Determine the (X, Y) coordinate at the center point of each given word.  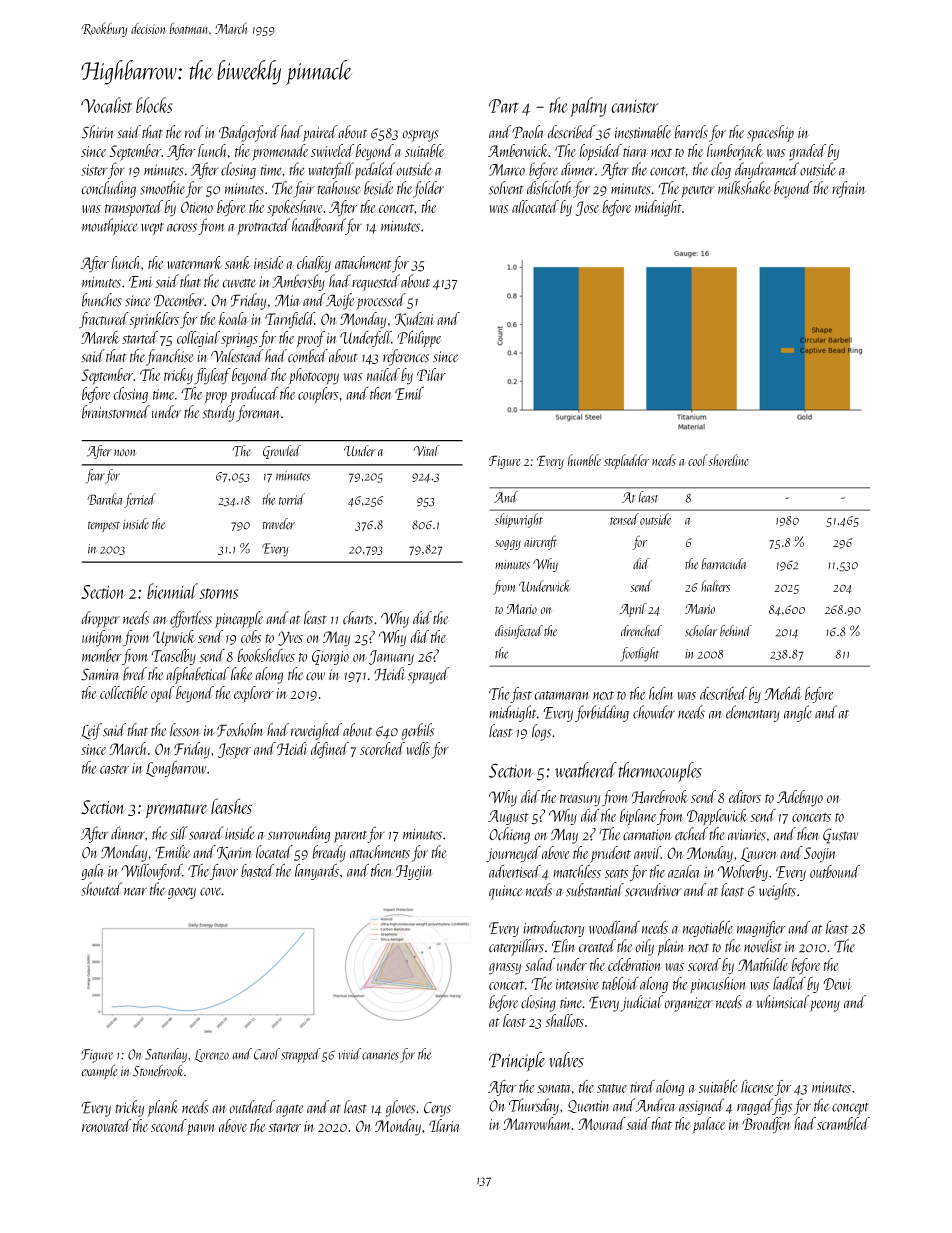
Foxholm (240, 730)
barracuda (723, 564)
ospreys (420, 136)
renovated (106, 1125)
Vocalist (106, 105)
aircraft (540, 542)
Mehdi (783, 693)
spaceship (770, 133)
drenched (641, 631)
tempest (104, 527)
